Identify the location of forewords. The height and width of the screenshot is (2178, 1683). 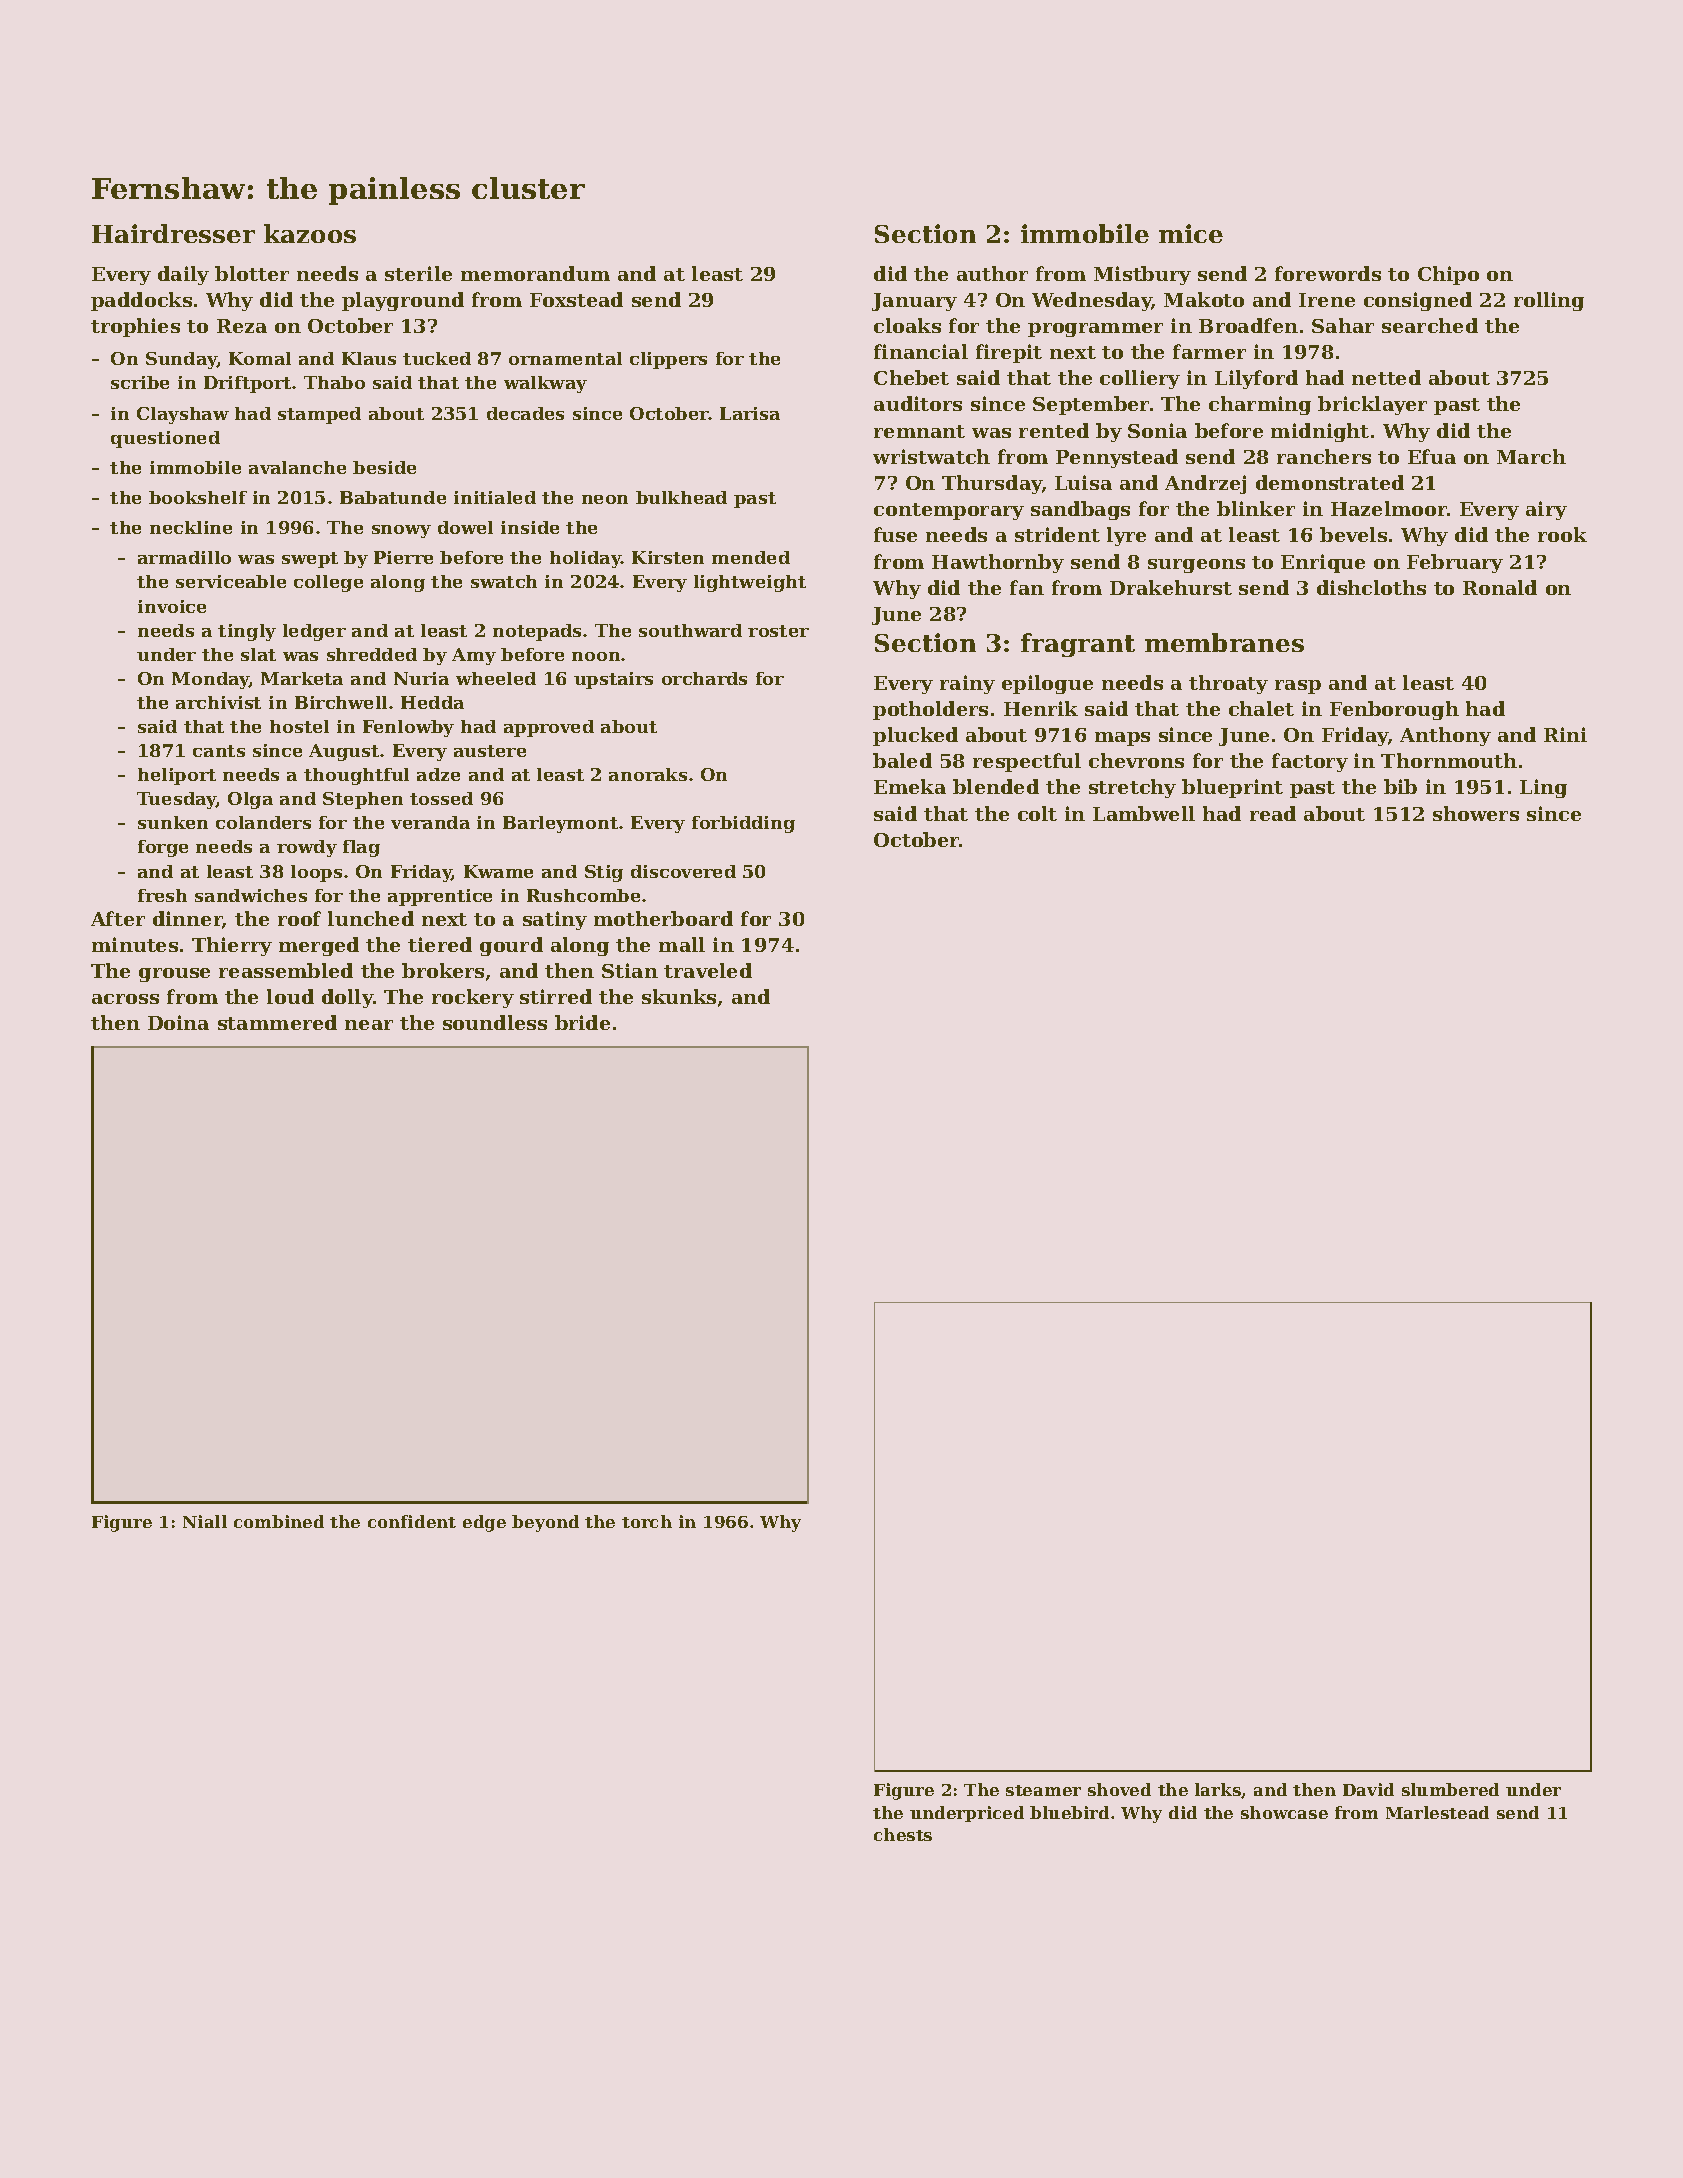
(1328, 273).
